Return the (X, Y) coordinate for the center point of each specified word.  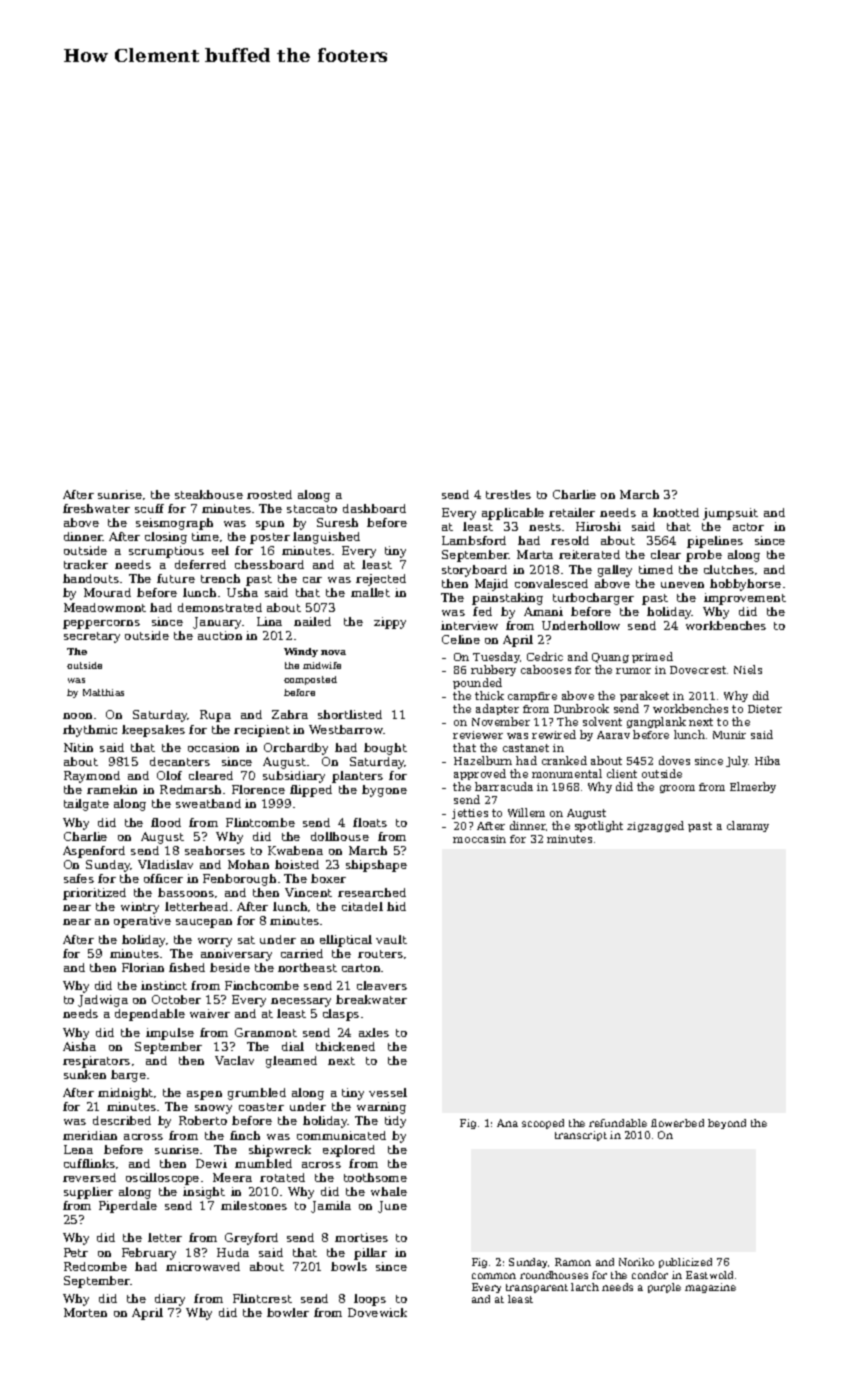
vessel (388, 1092)
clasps (341, 1015)
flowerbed (677, 1123)
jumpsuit (730, 514)
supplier (88, 1193)
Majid (491, 585)
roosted (269, 494)
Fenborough (239, 880)
